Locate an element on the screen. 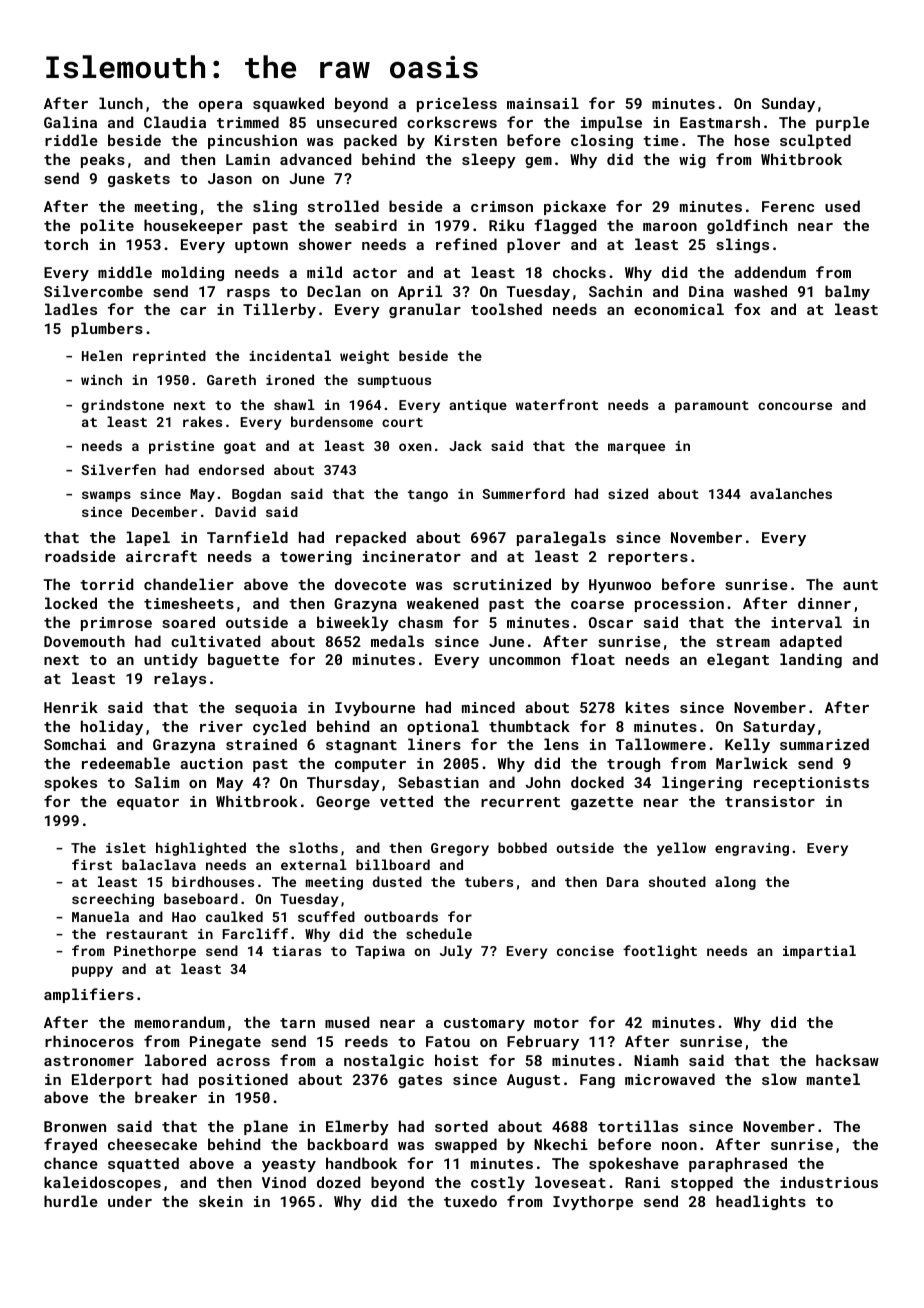 This screenshot has width=924, height=1308. primrose is located at coordinates (116, 624).
